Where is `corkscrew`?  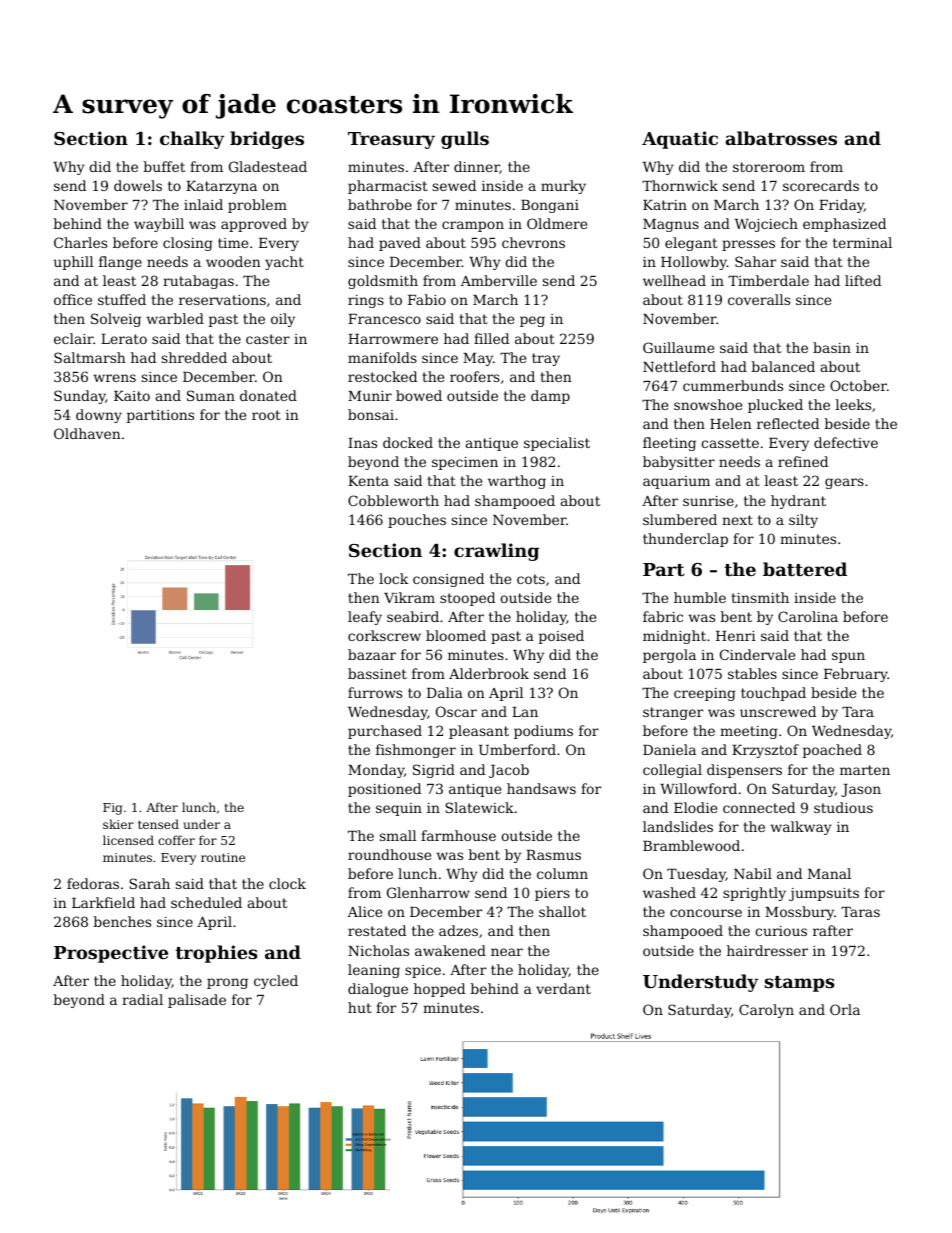
corkscrew is located at coordinates (384, 635).
